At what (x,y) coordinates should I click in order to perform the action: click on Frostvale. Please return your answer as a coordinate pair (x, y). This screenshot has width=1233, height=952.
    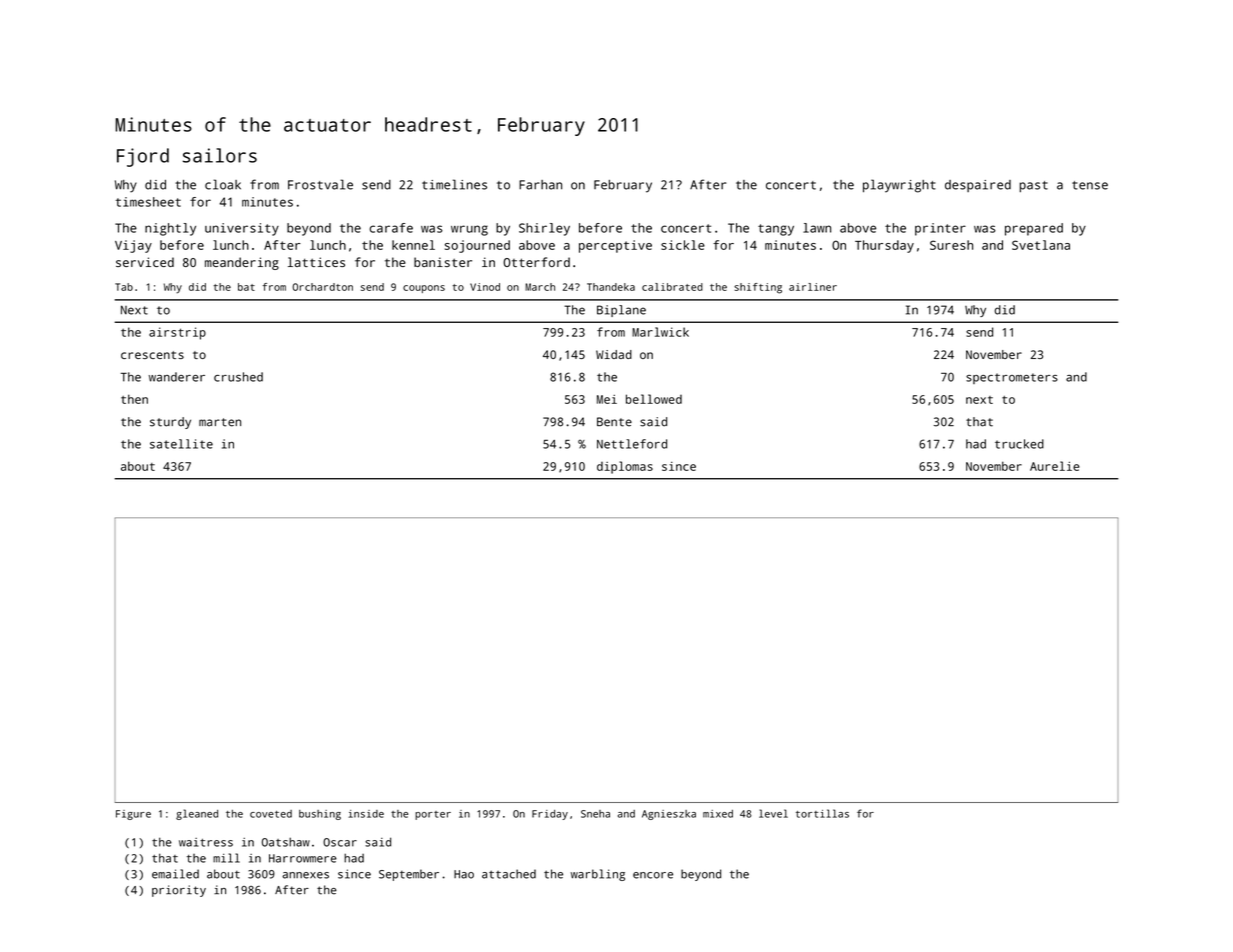
    Looking at the image, I should click on (320, 184).
